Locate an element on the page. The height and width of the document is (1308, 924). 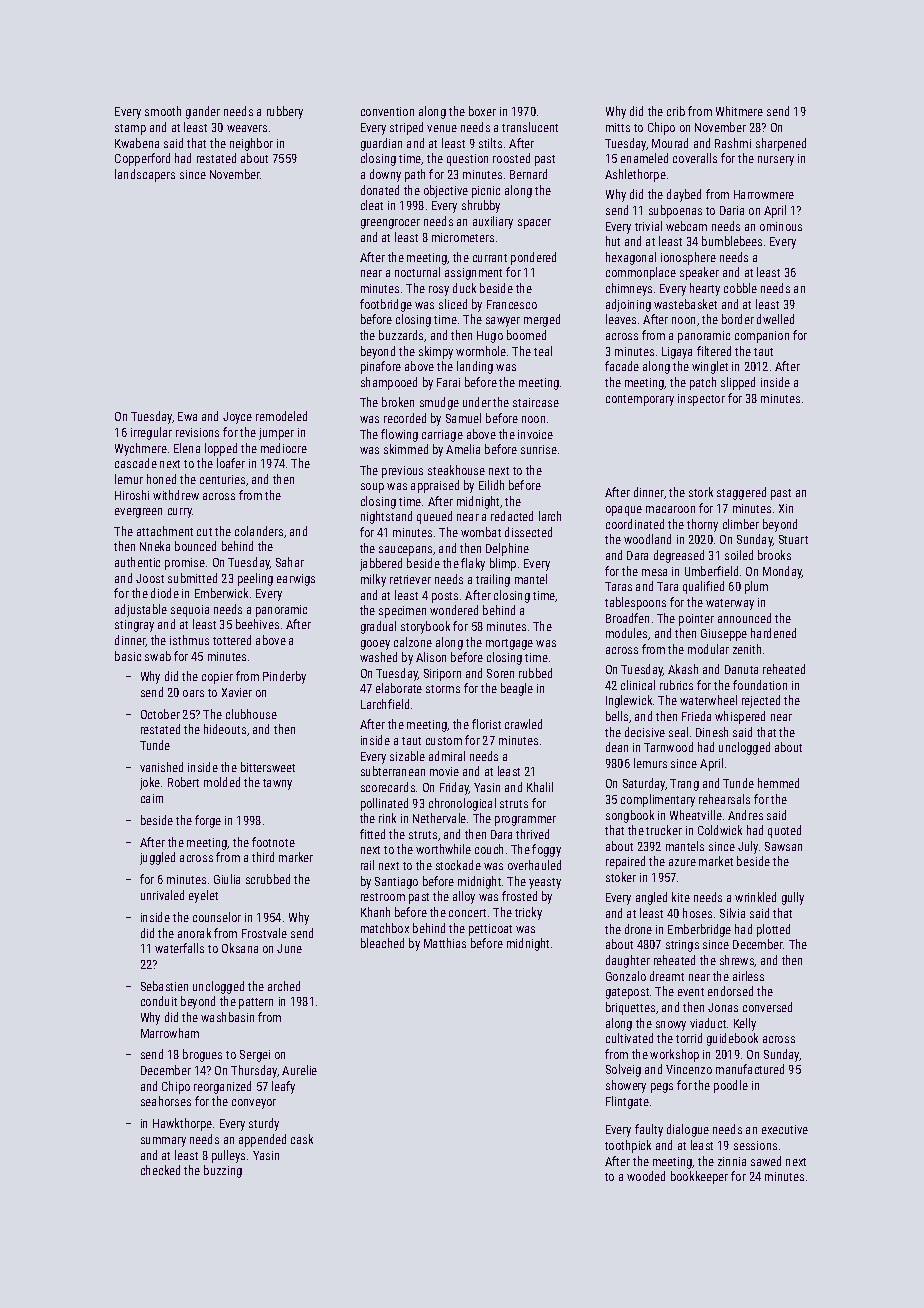
cask is located at coordinates (302, 1139).
